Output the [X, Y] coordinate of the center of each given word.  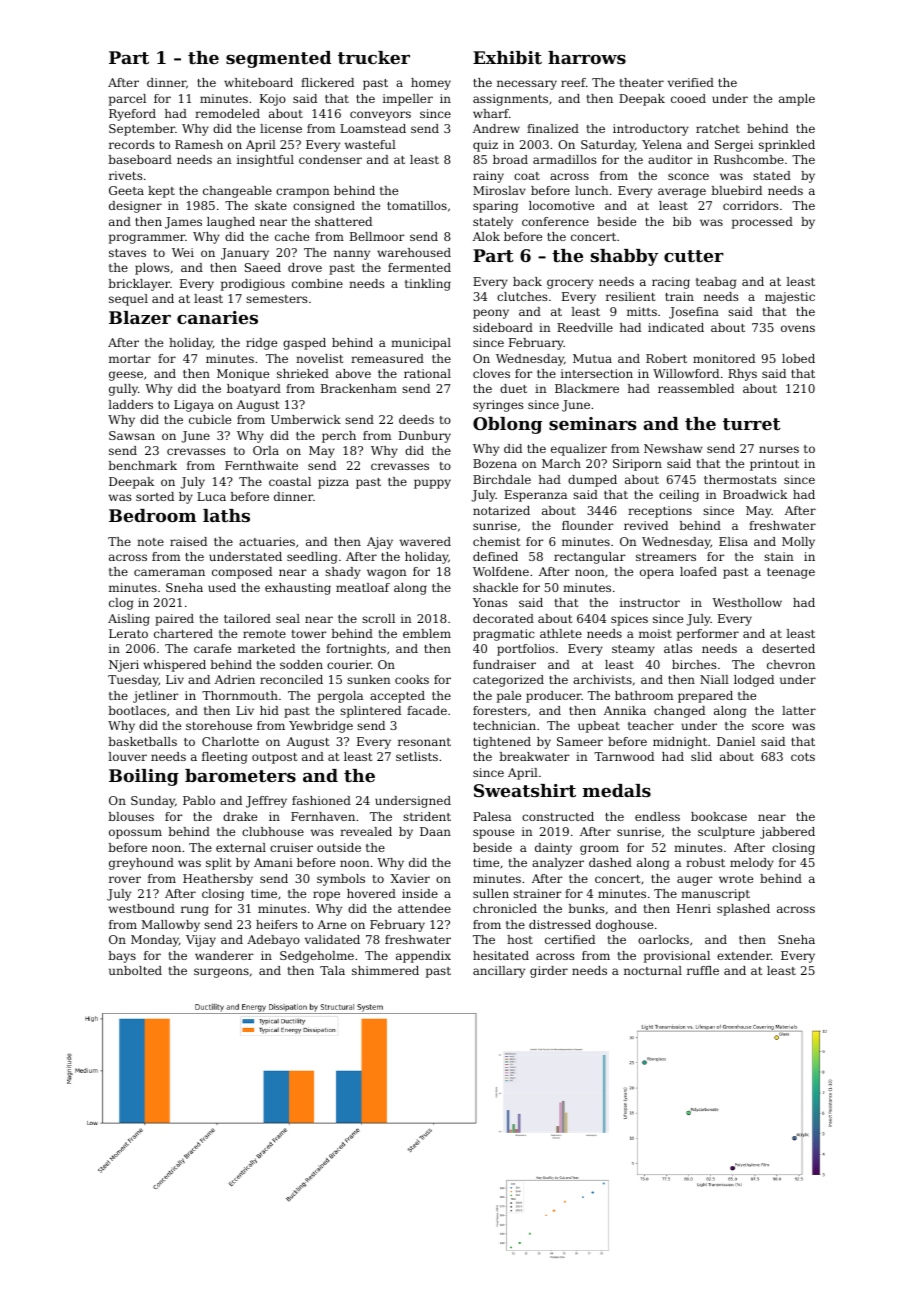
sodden [301, 664]
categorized [508, 681]
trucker [374, 57]
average [682, 193]
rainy [488, 177]
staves [127, 253]
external [241, 847]
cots [803, 757]
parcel [127, 100]
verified [691, 82]
